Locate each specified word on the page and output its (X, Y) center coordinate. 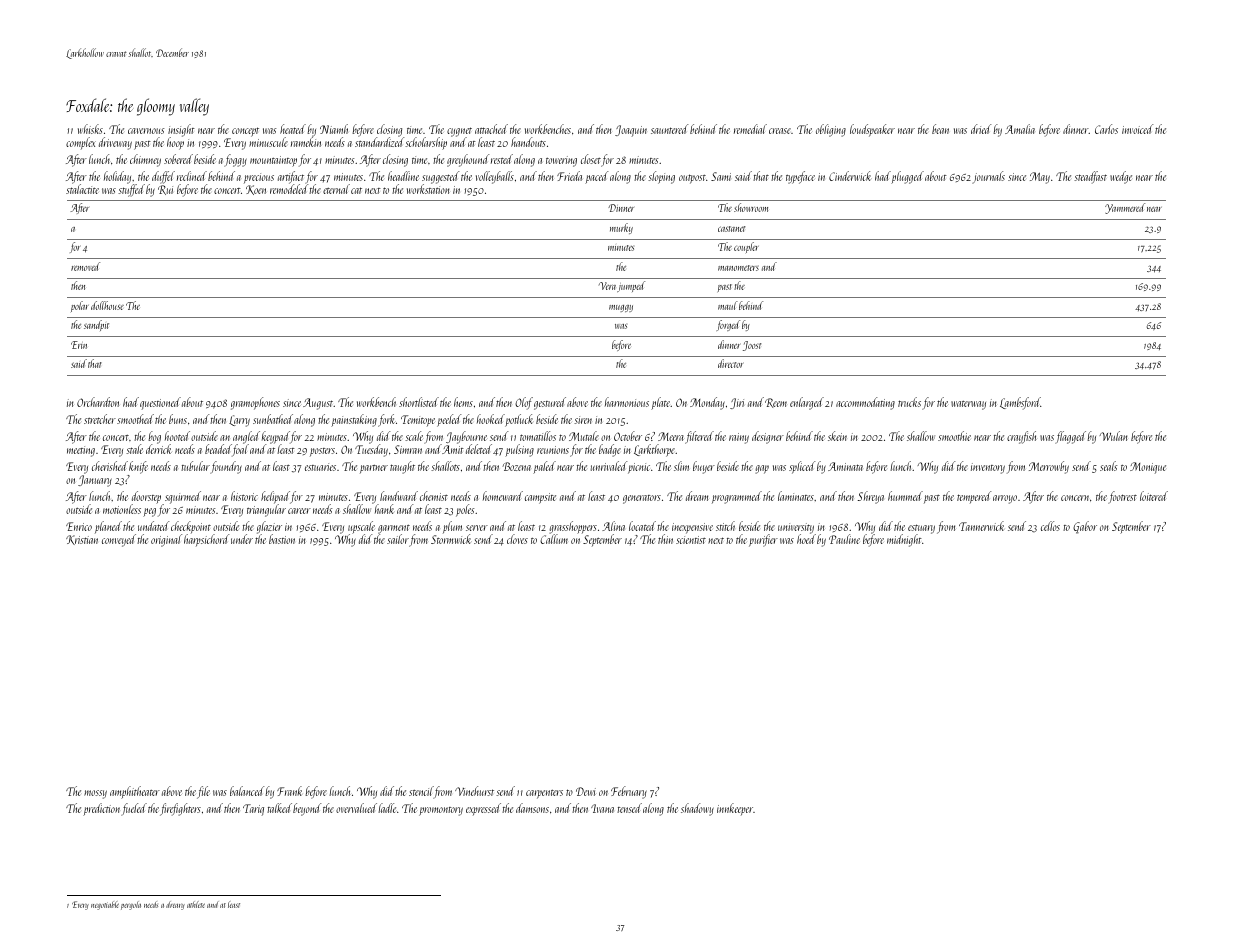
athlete (196, 904)
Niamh (334, 129)
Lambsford (1020, 403)
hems (463, 402)
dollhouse (107, 305)
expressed (483, 809)
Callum (554, 539)
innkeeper (735, 809)
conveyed (119, 540)
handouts (528, 142)
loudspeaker (872, 130)
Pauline (844, 539)
